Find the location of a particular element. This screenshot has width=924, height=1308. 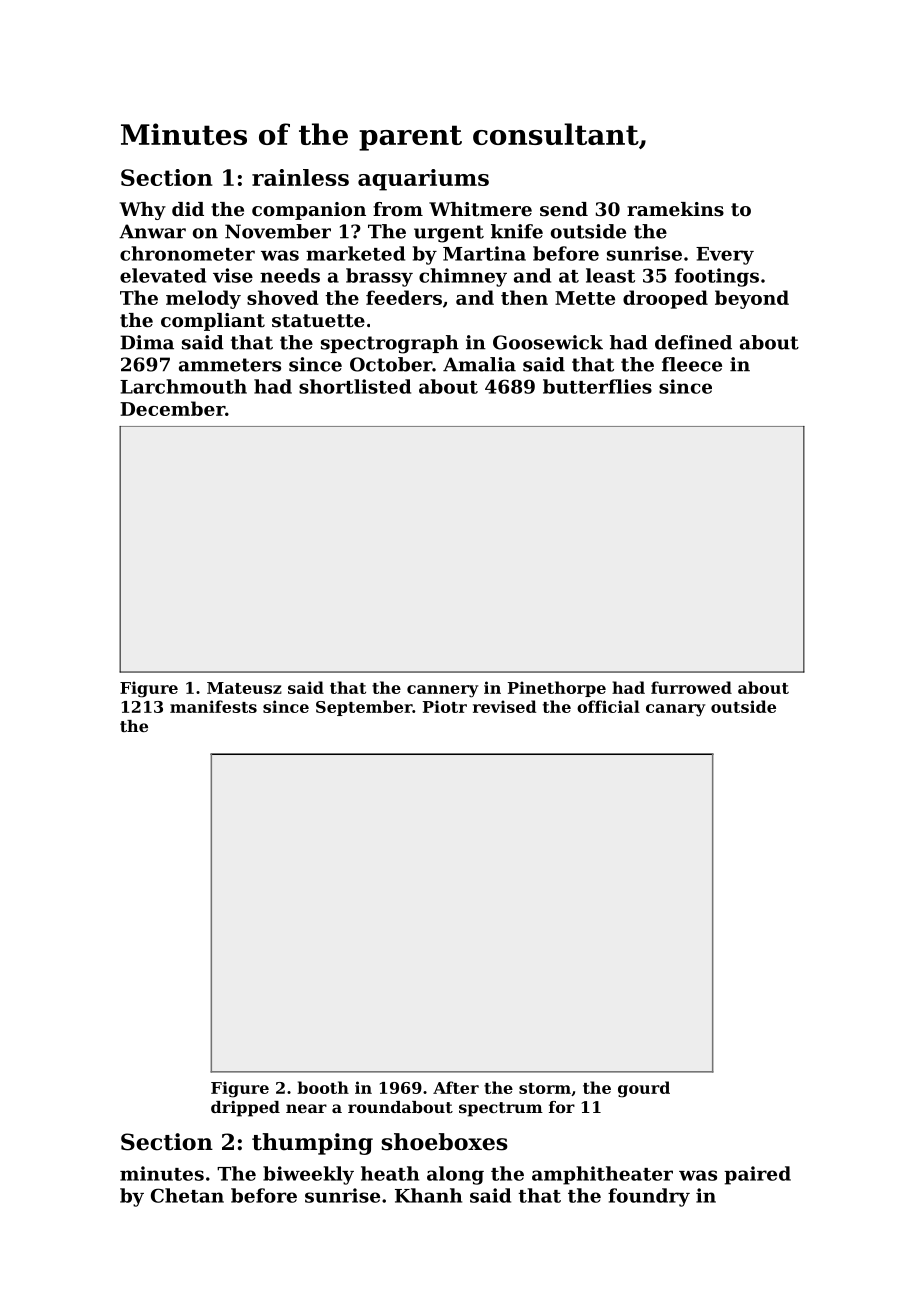

aquariums is located at coordinates (423, 180).
